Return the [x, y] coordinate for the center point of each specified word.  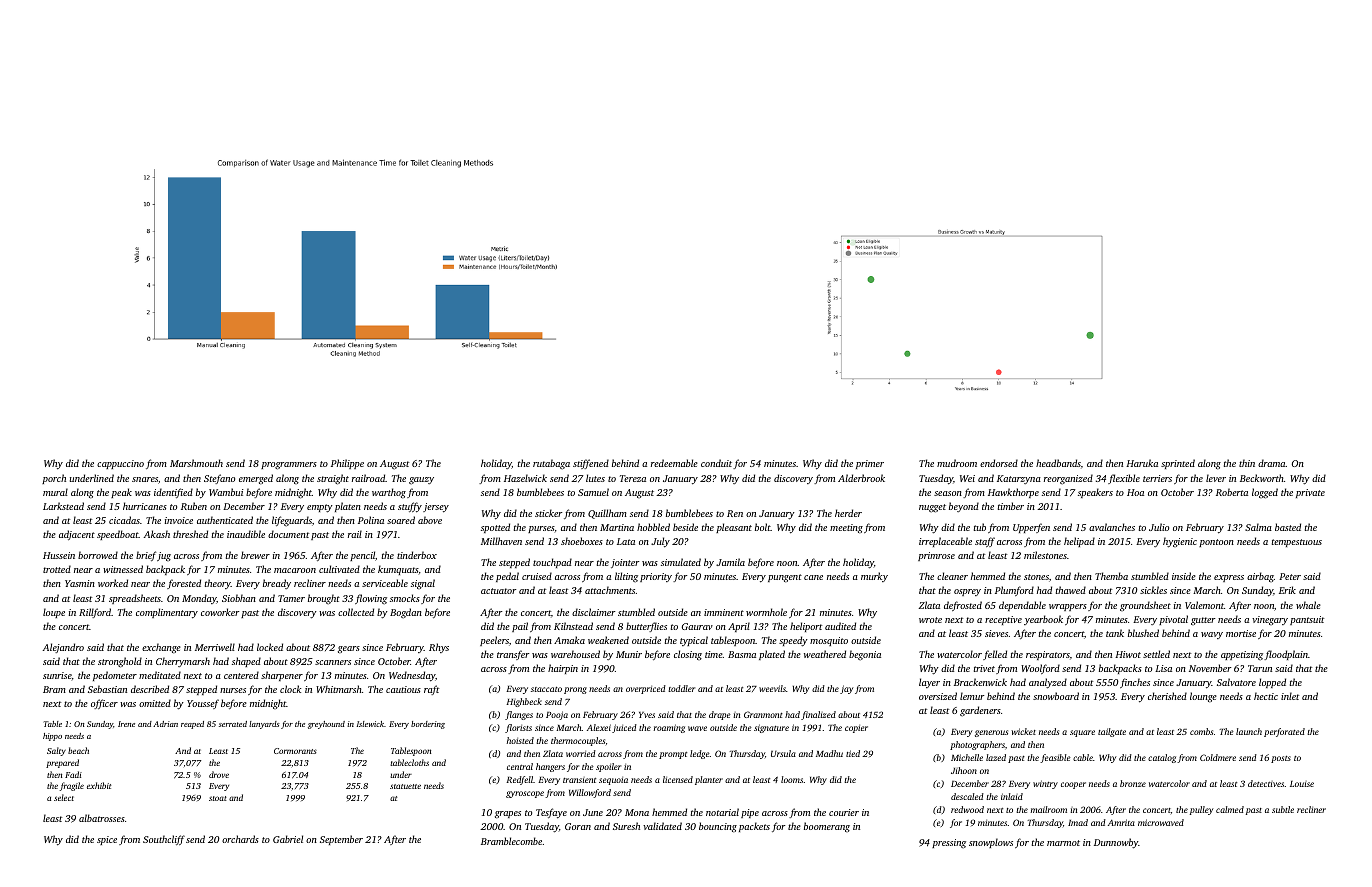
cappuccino [120, 464]
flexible [1124, 479]
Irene [126, 724]
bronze [1133, 783]
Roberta [1232, 492]
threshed [190, 534]
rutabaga [551, 464]
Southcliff [164, 840]
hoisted [520, 740]
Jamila [730, 562]
